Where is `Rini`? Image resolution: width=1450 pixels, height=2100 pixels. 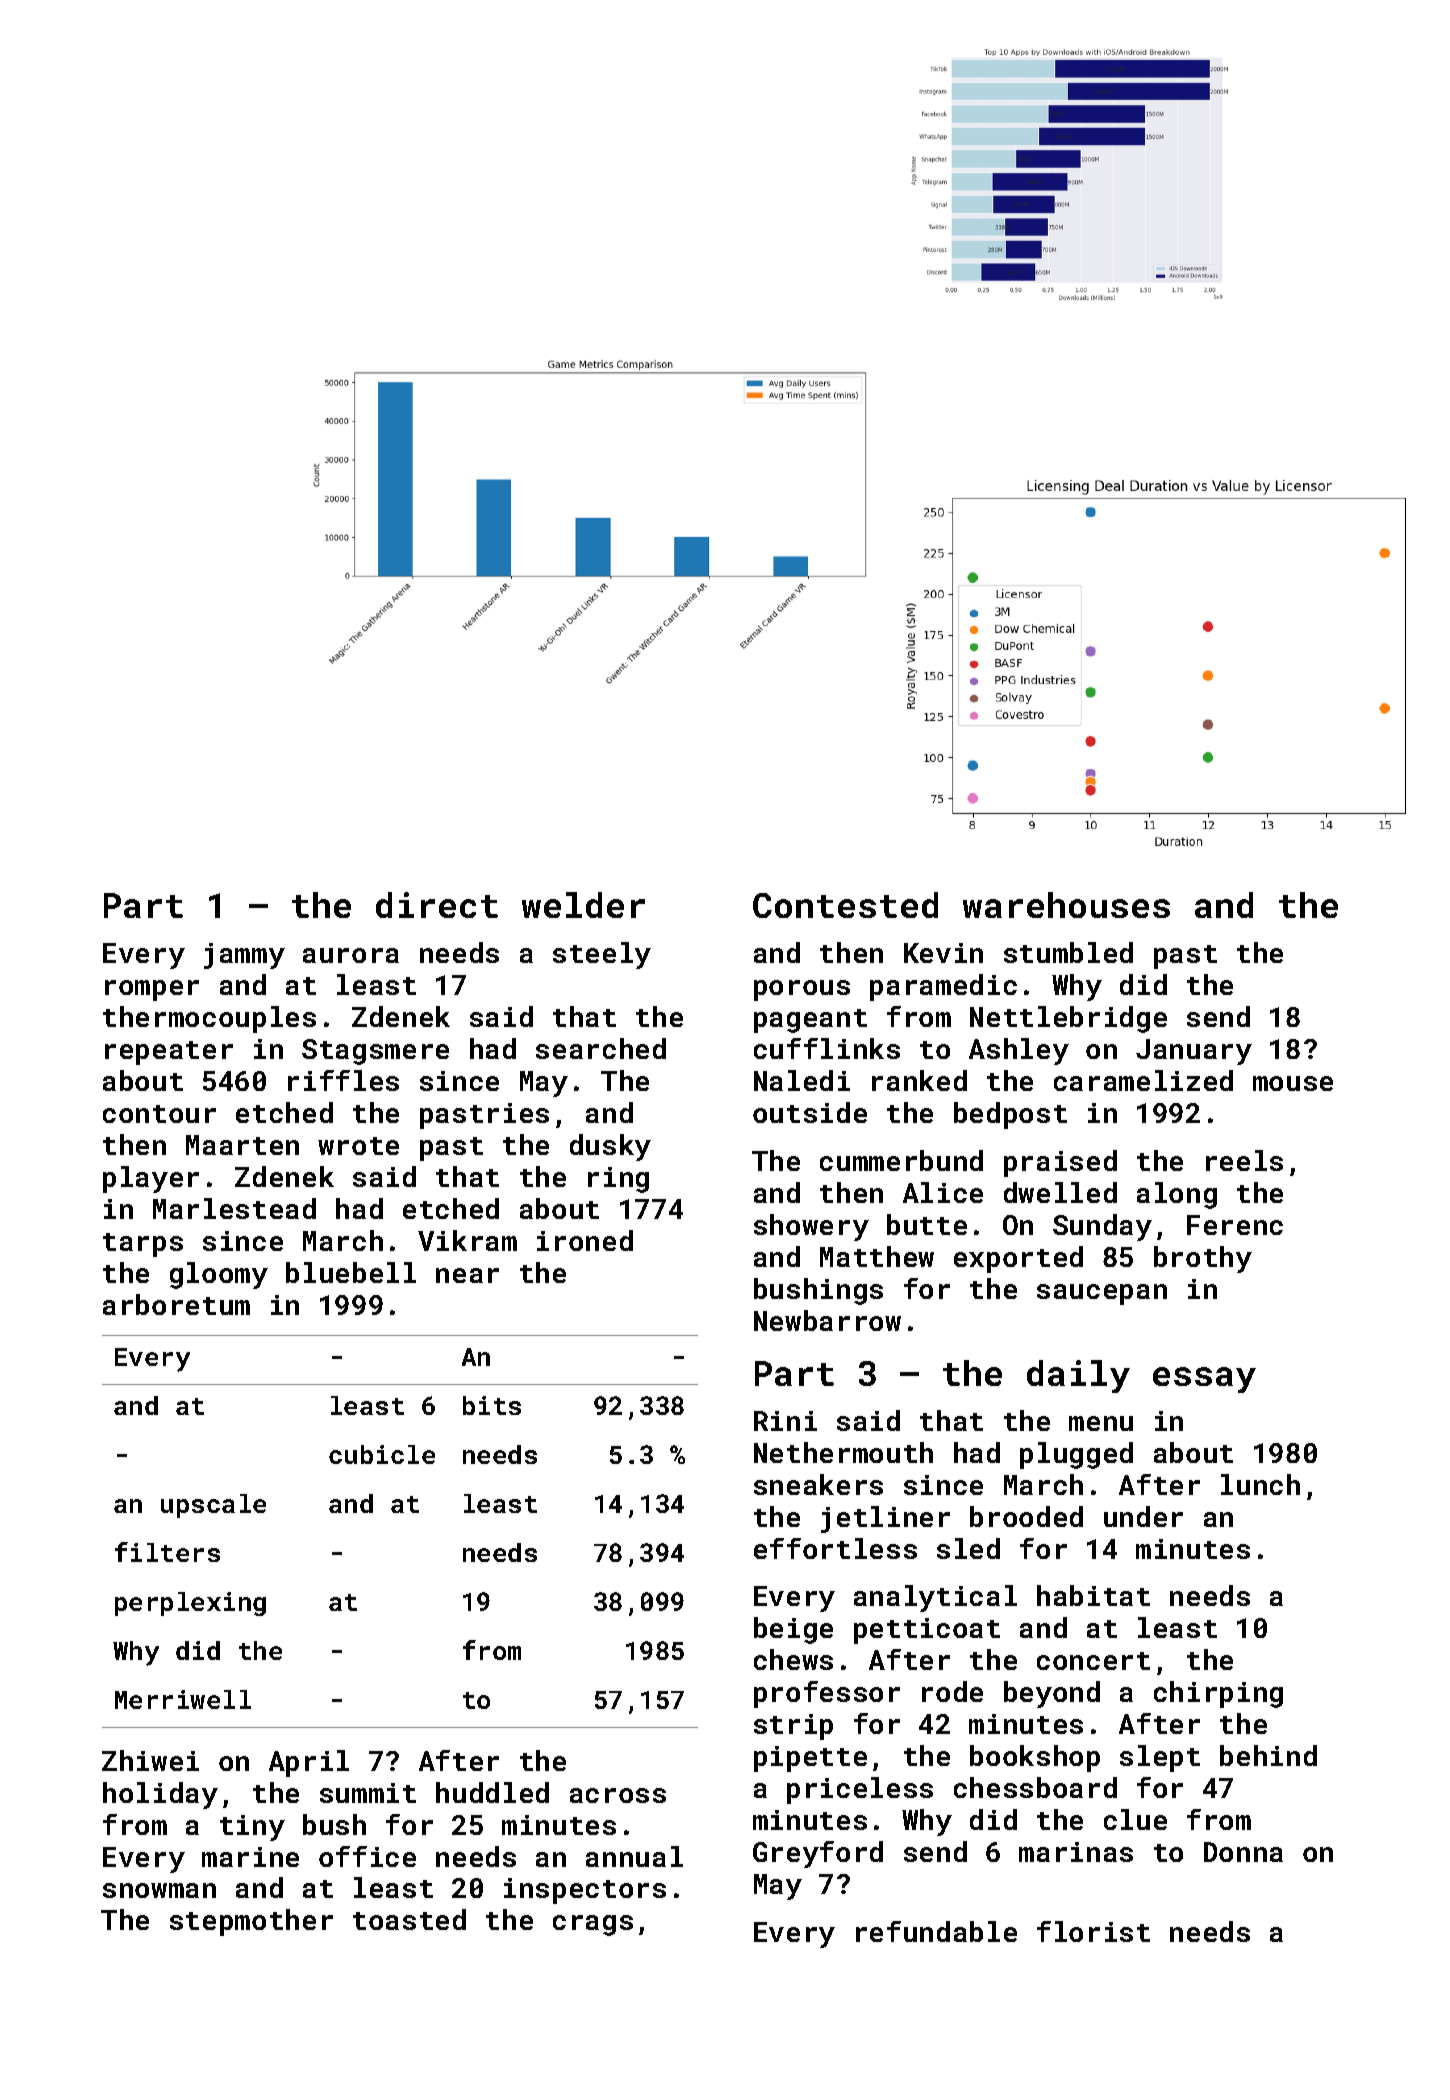
Rini is located at coordinates (785, 1421).
